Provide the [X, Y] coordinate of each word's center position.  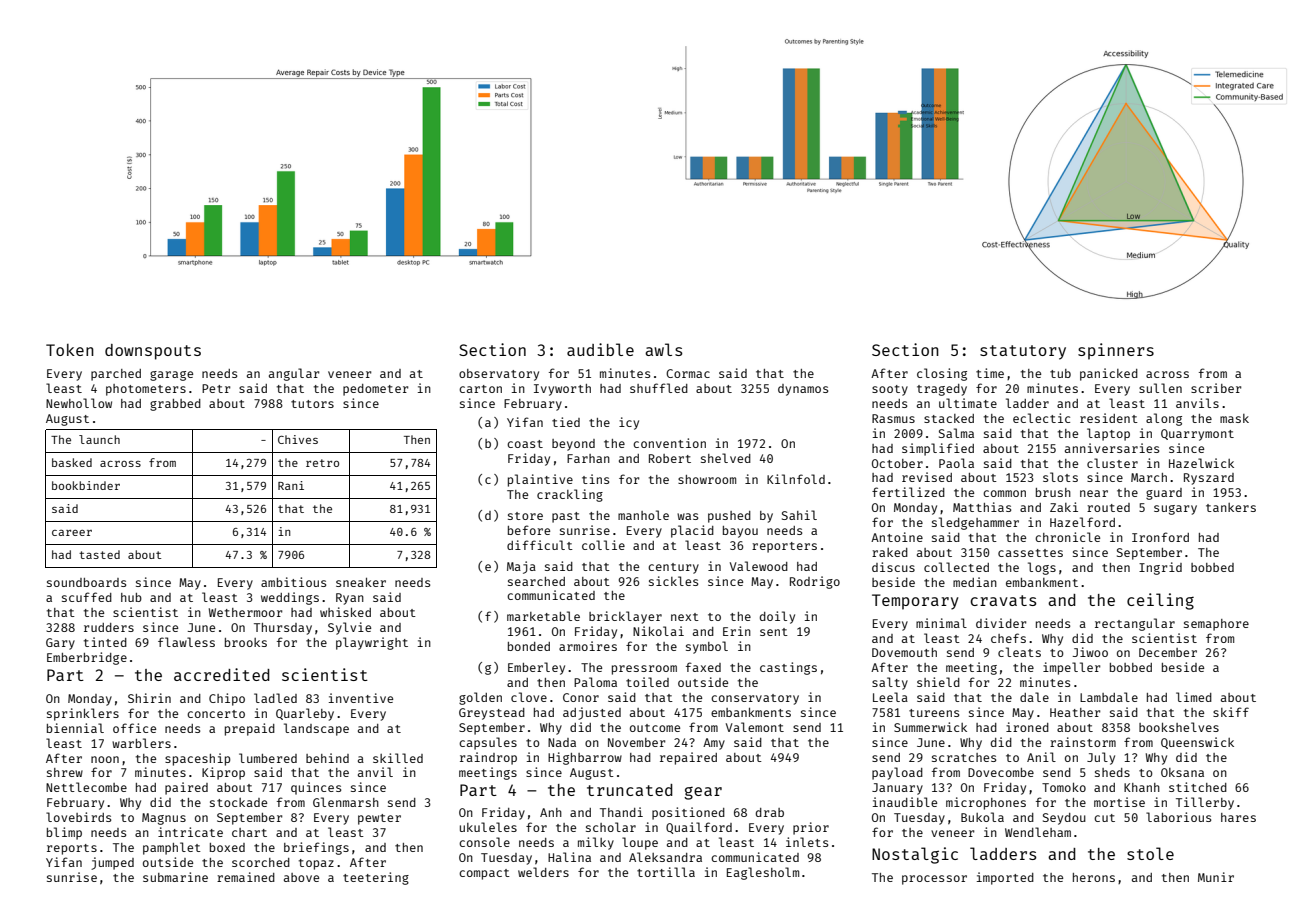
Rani [291, 485]
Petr [216, 388]
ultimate [968, 403]
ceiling [1160, 601]
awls [663, 349]
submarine [175, 877]
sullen [1160, 388]
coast [525, 444]
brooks [246, 642]
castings [788, 668]
